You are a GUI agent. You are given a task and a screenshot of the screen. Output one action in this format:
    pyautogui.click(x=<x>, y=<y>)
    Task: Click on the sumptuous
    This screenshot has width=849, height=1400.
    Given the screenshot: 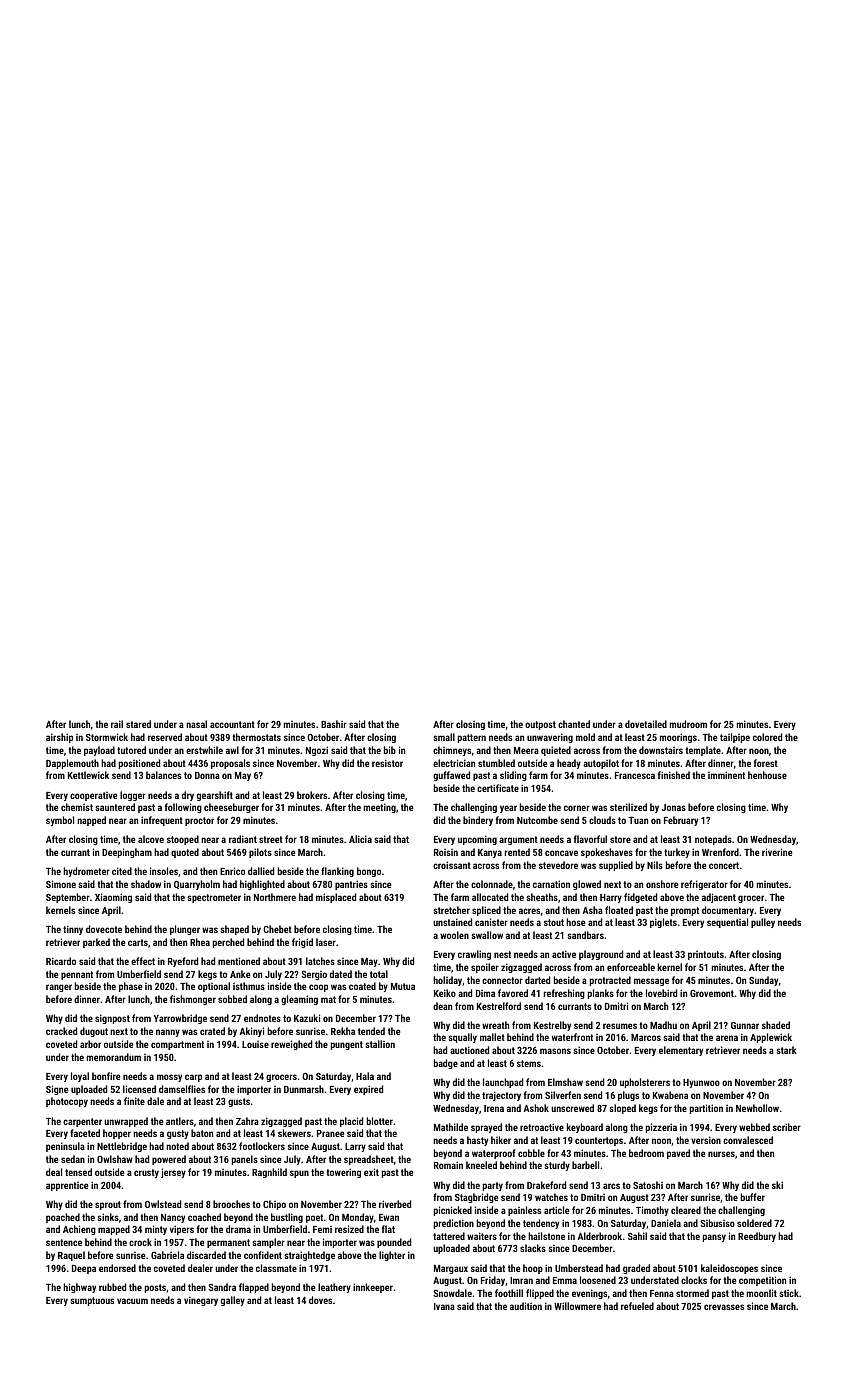 What is the action you would take?
    pyautogui.click(x=92, y=1301)
